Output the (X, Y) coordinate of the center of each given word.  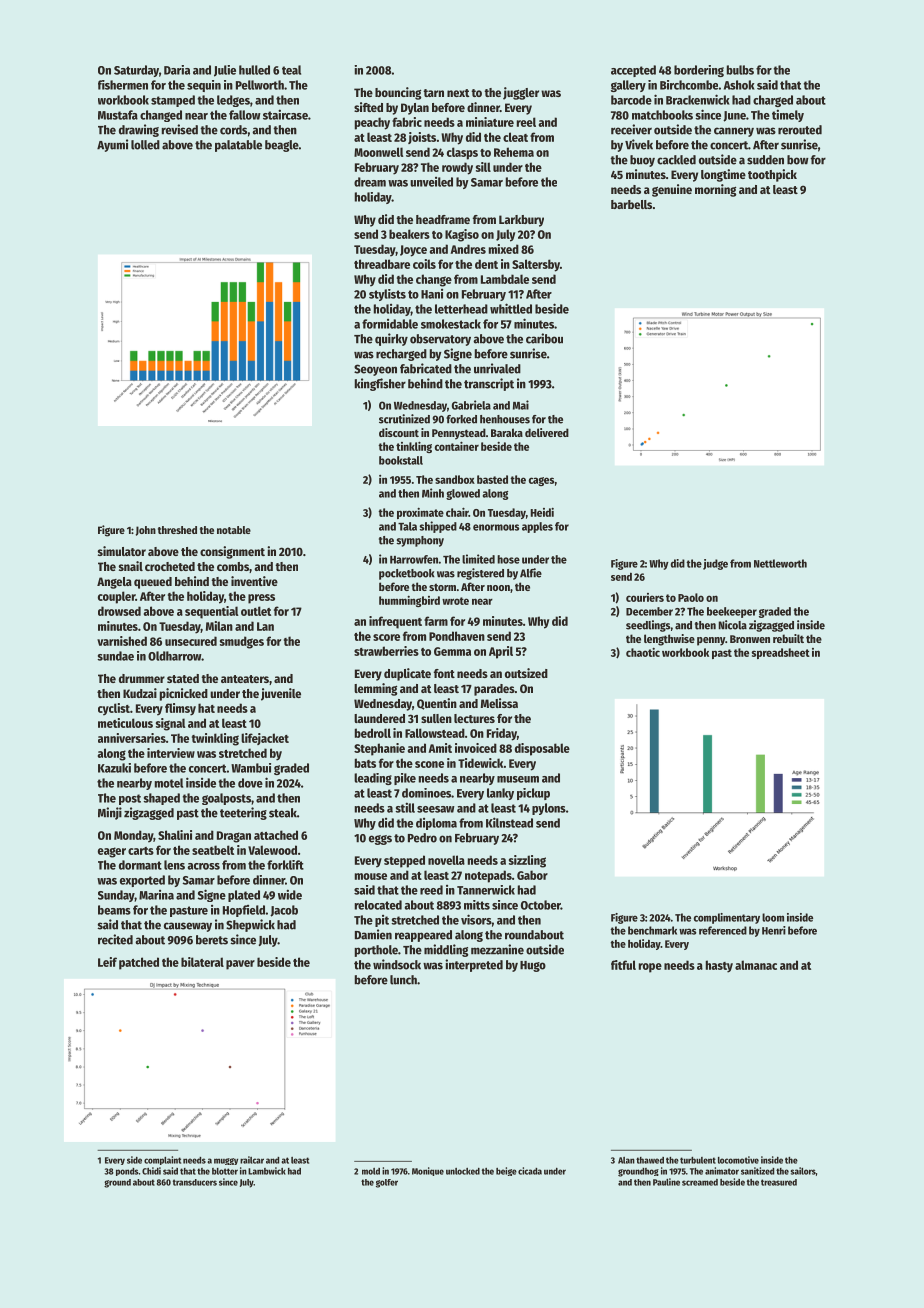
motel (169, 783)
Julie (225, 71)
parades (494, 690)
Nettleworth (780, 563)
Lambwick (267, 1171)
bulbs (740, 70)
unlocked (463, 1171)
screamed (700, 1182)
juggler (521, 93)
